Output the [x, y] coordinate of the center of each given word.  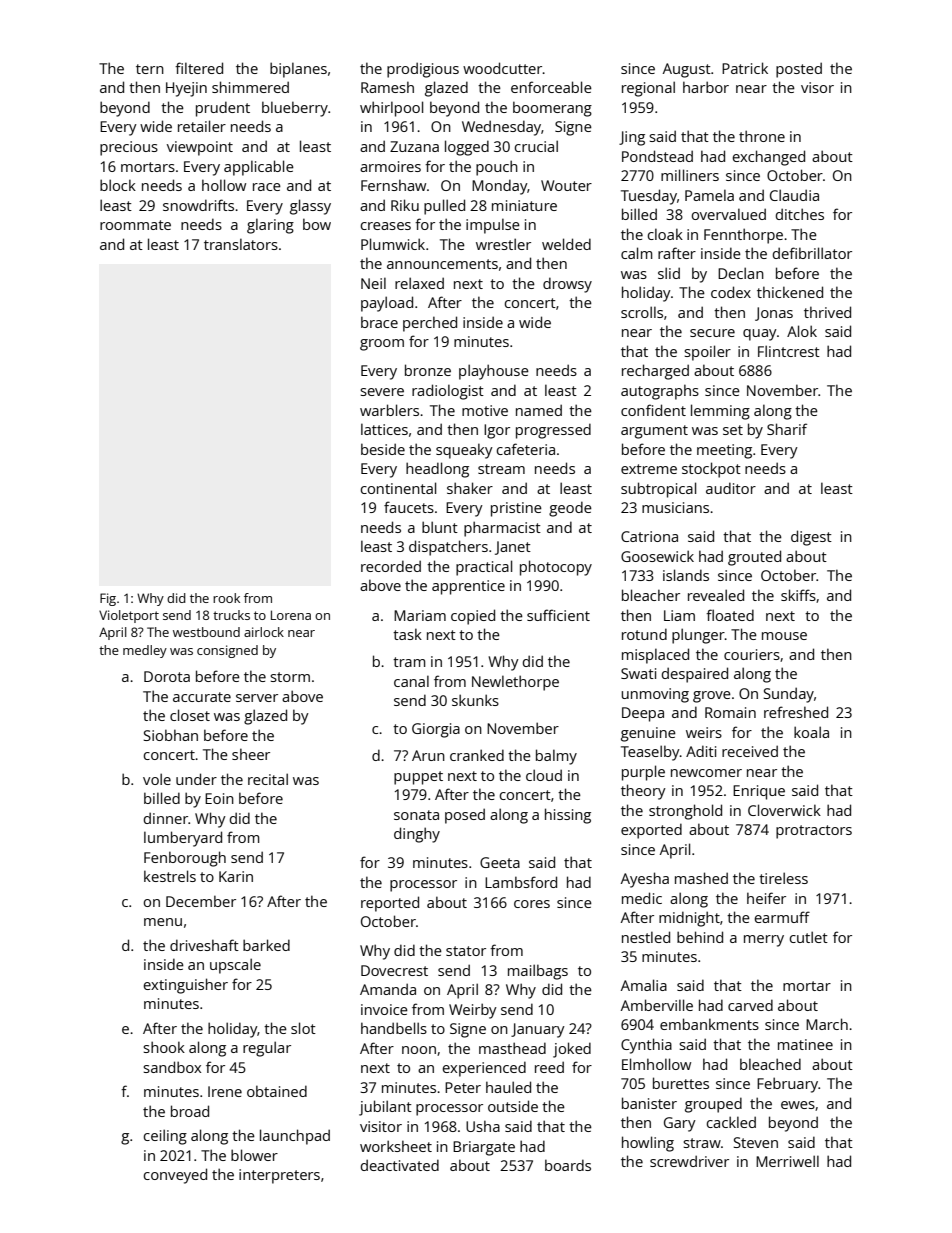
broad [190, 1111]
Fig [108, 599]
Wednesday [501, 128]
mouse [784, 636]
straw [702, 1143]
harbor [706, 87]
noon [419, 1050]
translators [241, 244]
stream [501, 469]
